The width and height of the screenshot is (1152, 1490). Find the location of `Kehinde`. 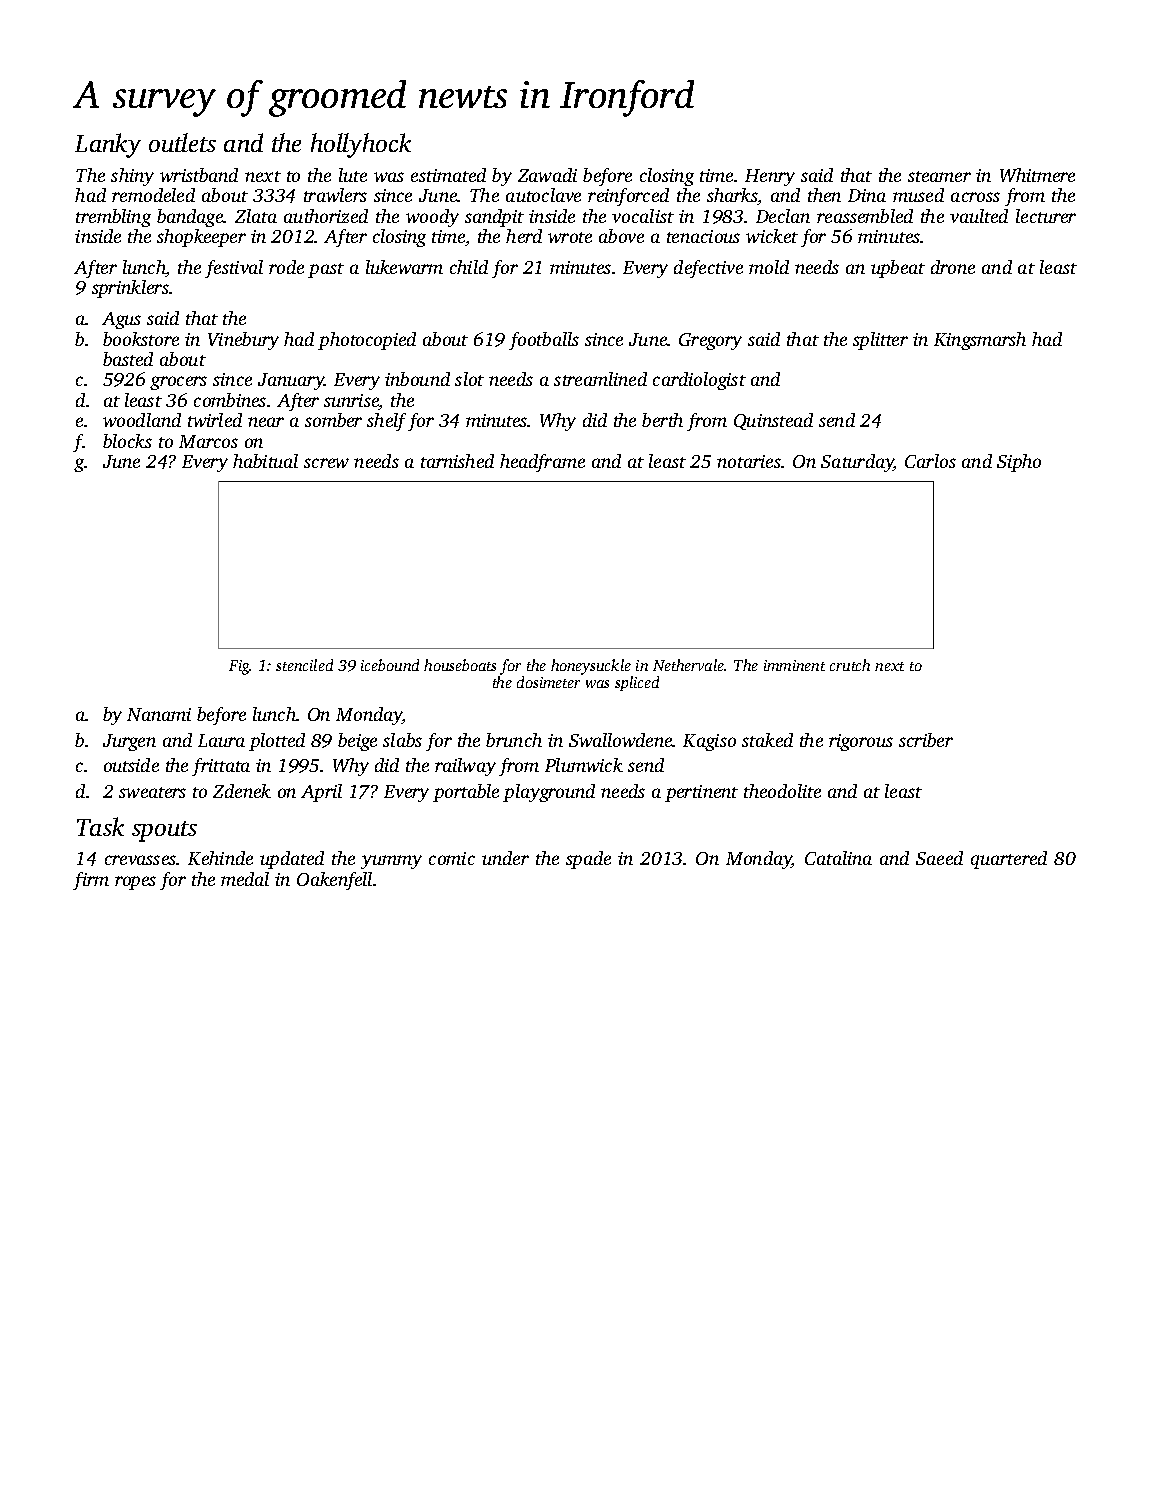

Kehinde is located at coordinates (220, 858).
